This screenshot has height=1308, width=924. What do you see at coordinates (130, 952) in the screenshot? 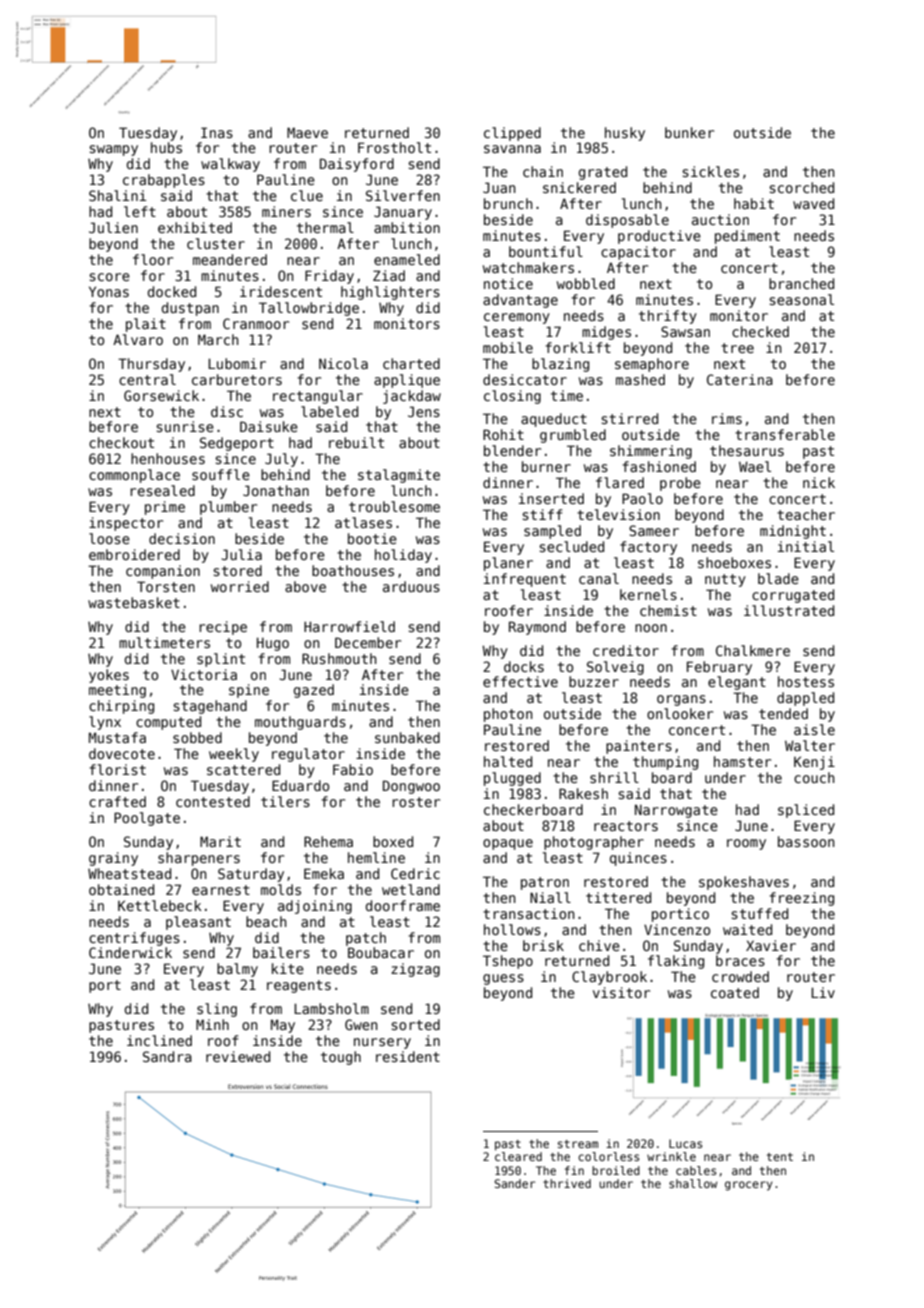
I see `Cinderwick` at bounding box center [130, 952].
